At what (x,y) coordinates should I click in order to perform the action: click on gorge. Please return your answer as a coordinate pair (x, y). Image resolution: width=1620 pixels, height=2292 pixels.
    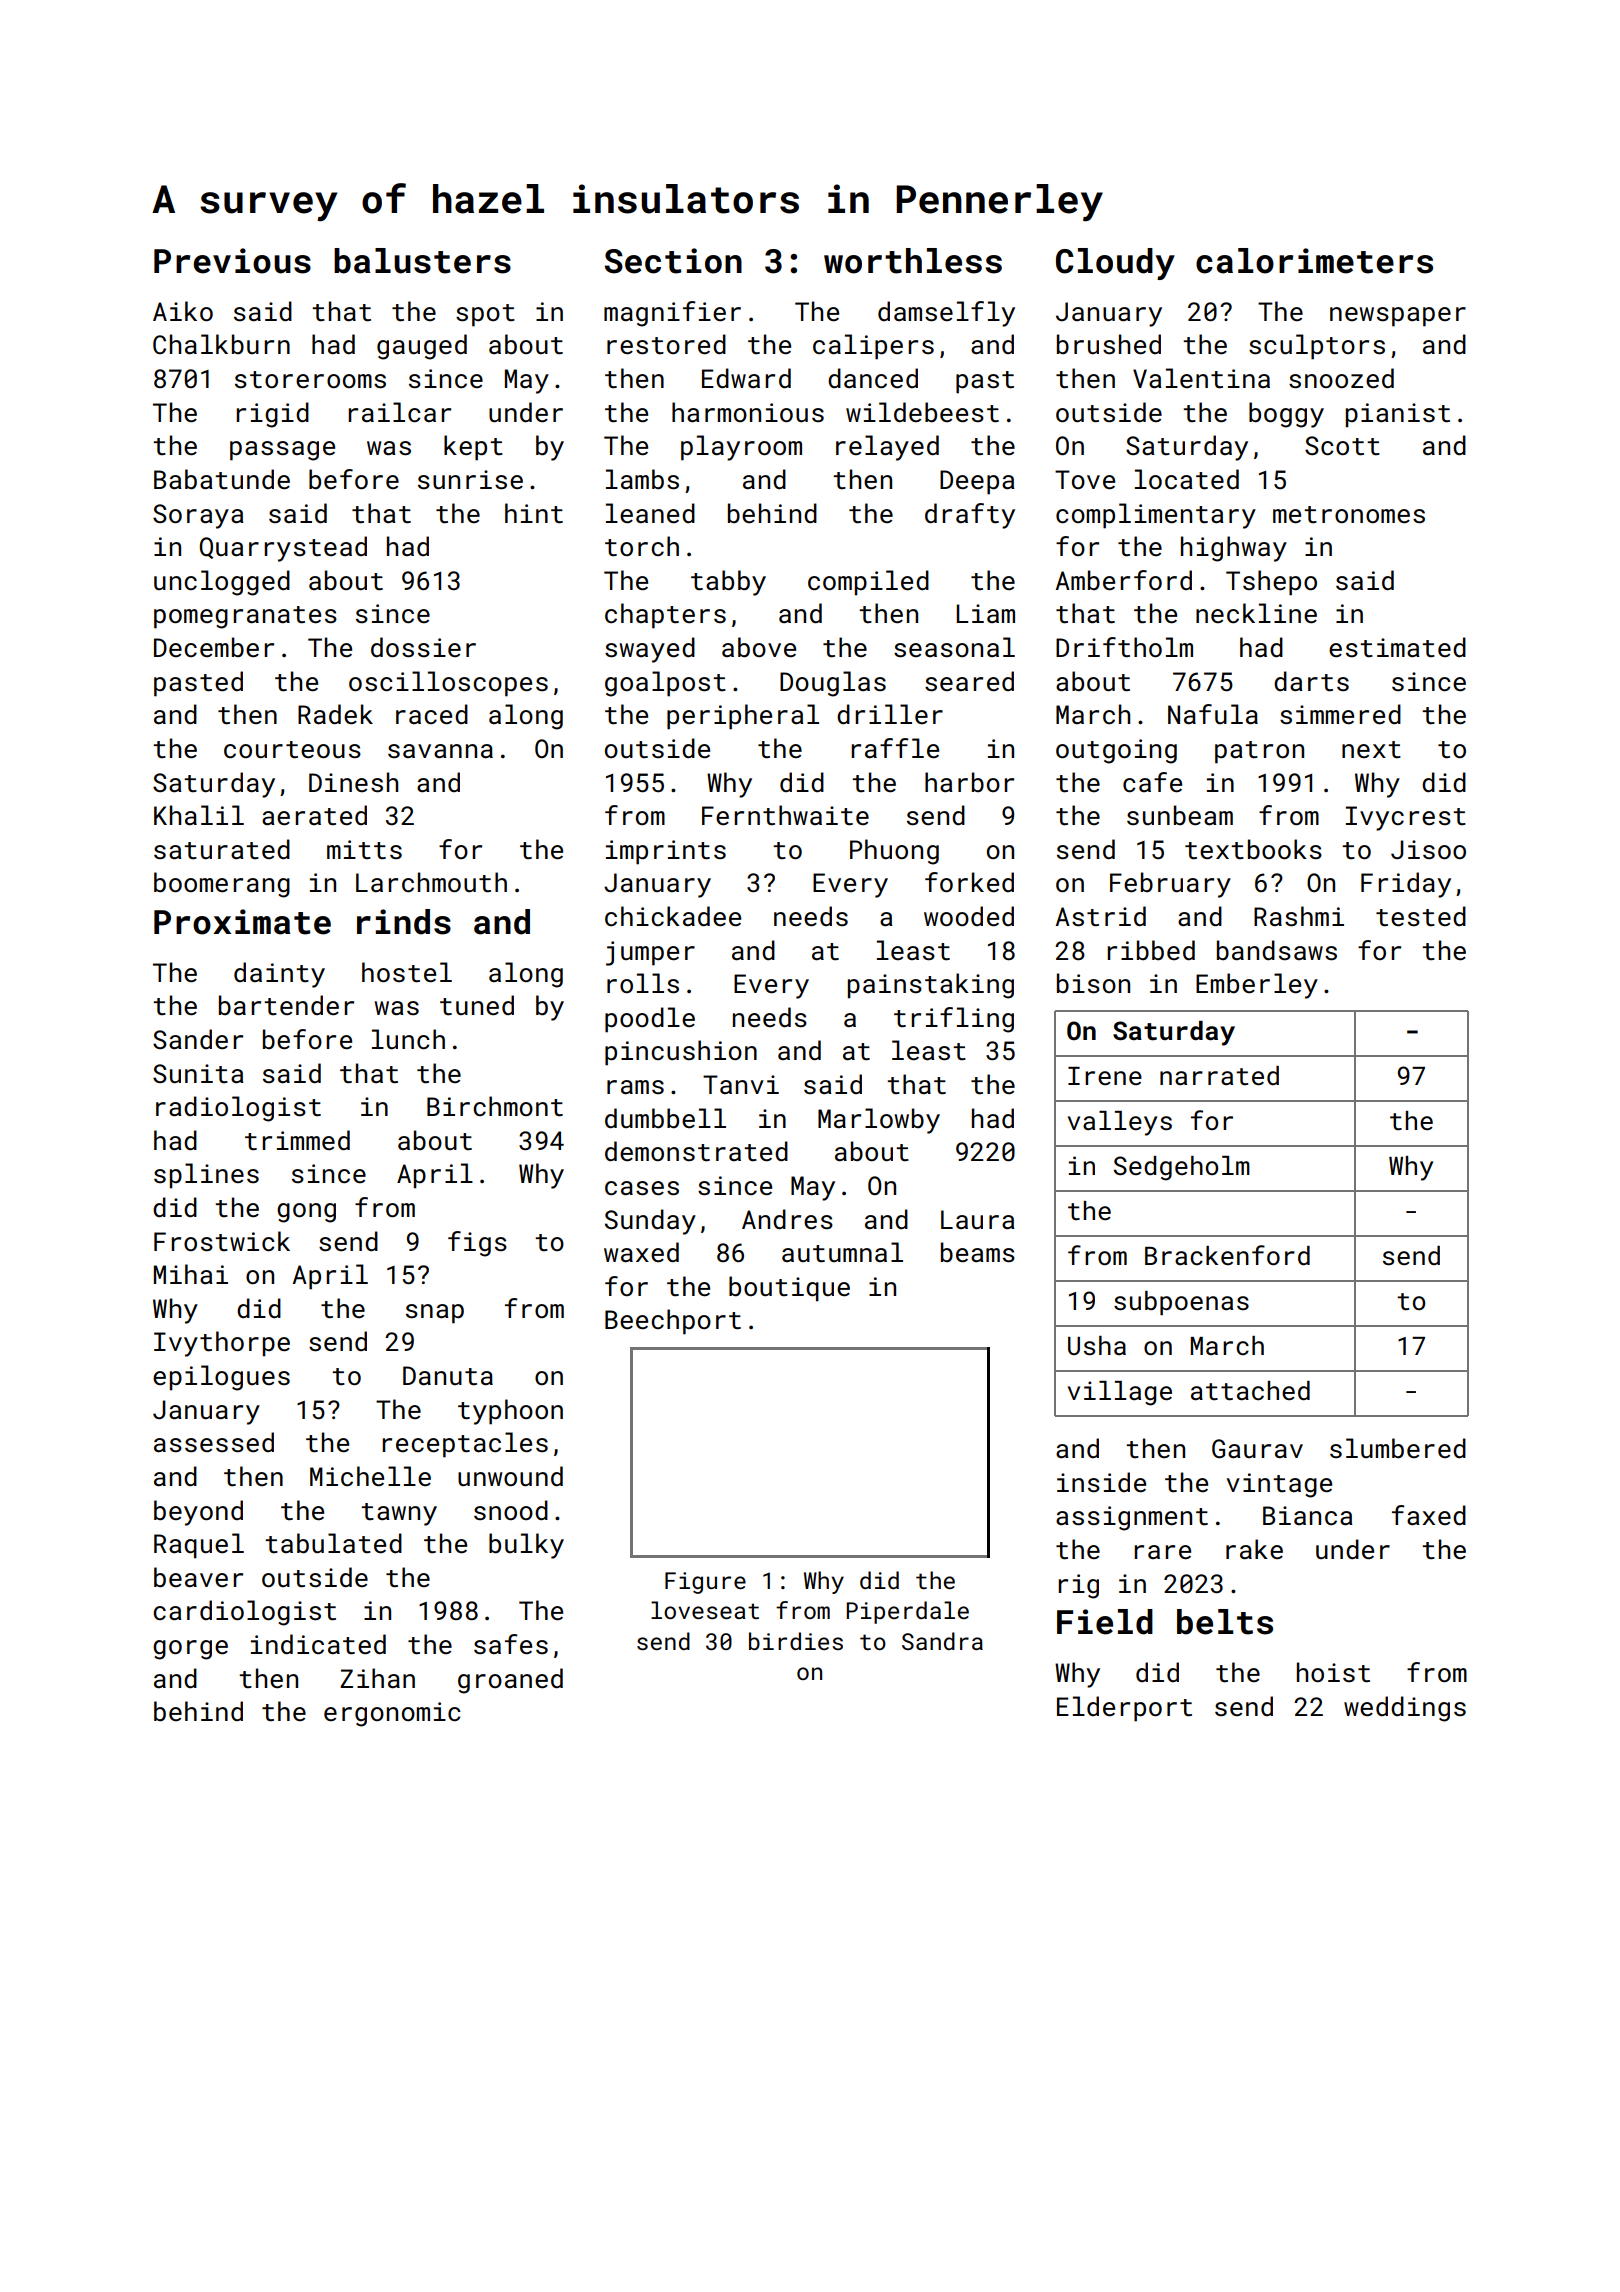
    Looking at the image, I should click on (190, 1650).
